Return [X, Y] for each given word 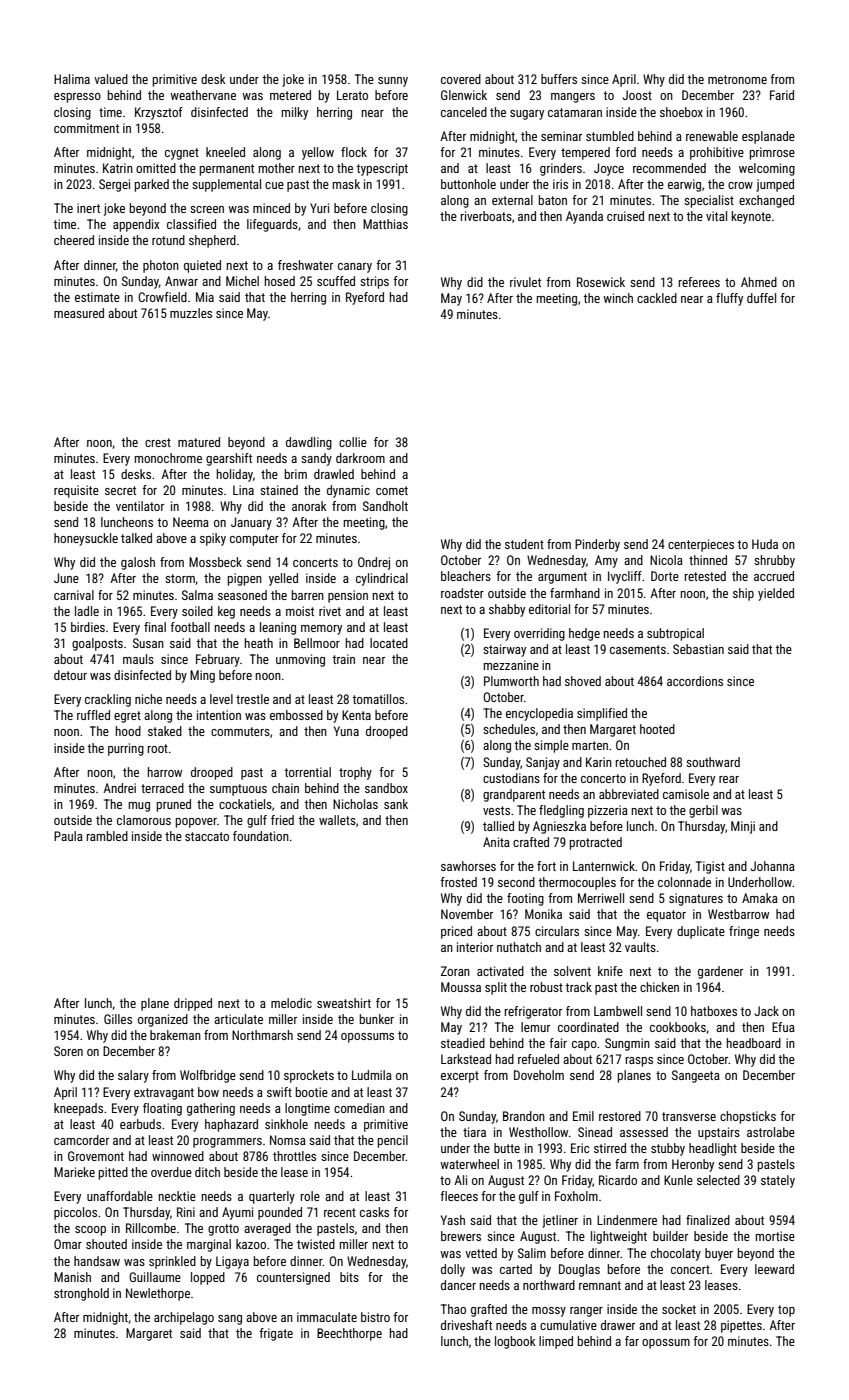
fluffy [729, 299]
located [389, 643]
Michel [242, 281]
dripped [193, 1004]
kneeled [225, 152]
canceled [464, 112]
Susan [148, 643]
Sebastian [698, 649]
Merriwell [601, 898]
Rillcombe [151, 1228]
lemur [535, 1027]
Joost [637, 95]
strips [374, 282]
